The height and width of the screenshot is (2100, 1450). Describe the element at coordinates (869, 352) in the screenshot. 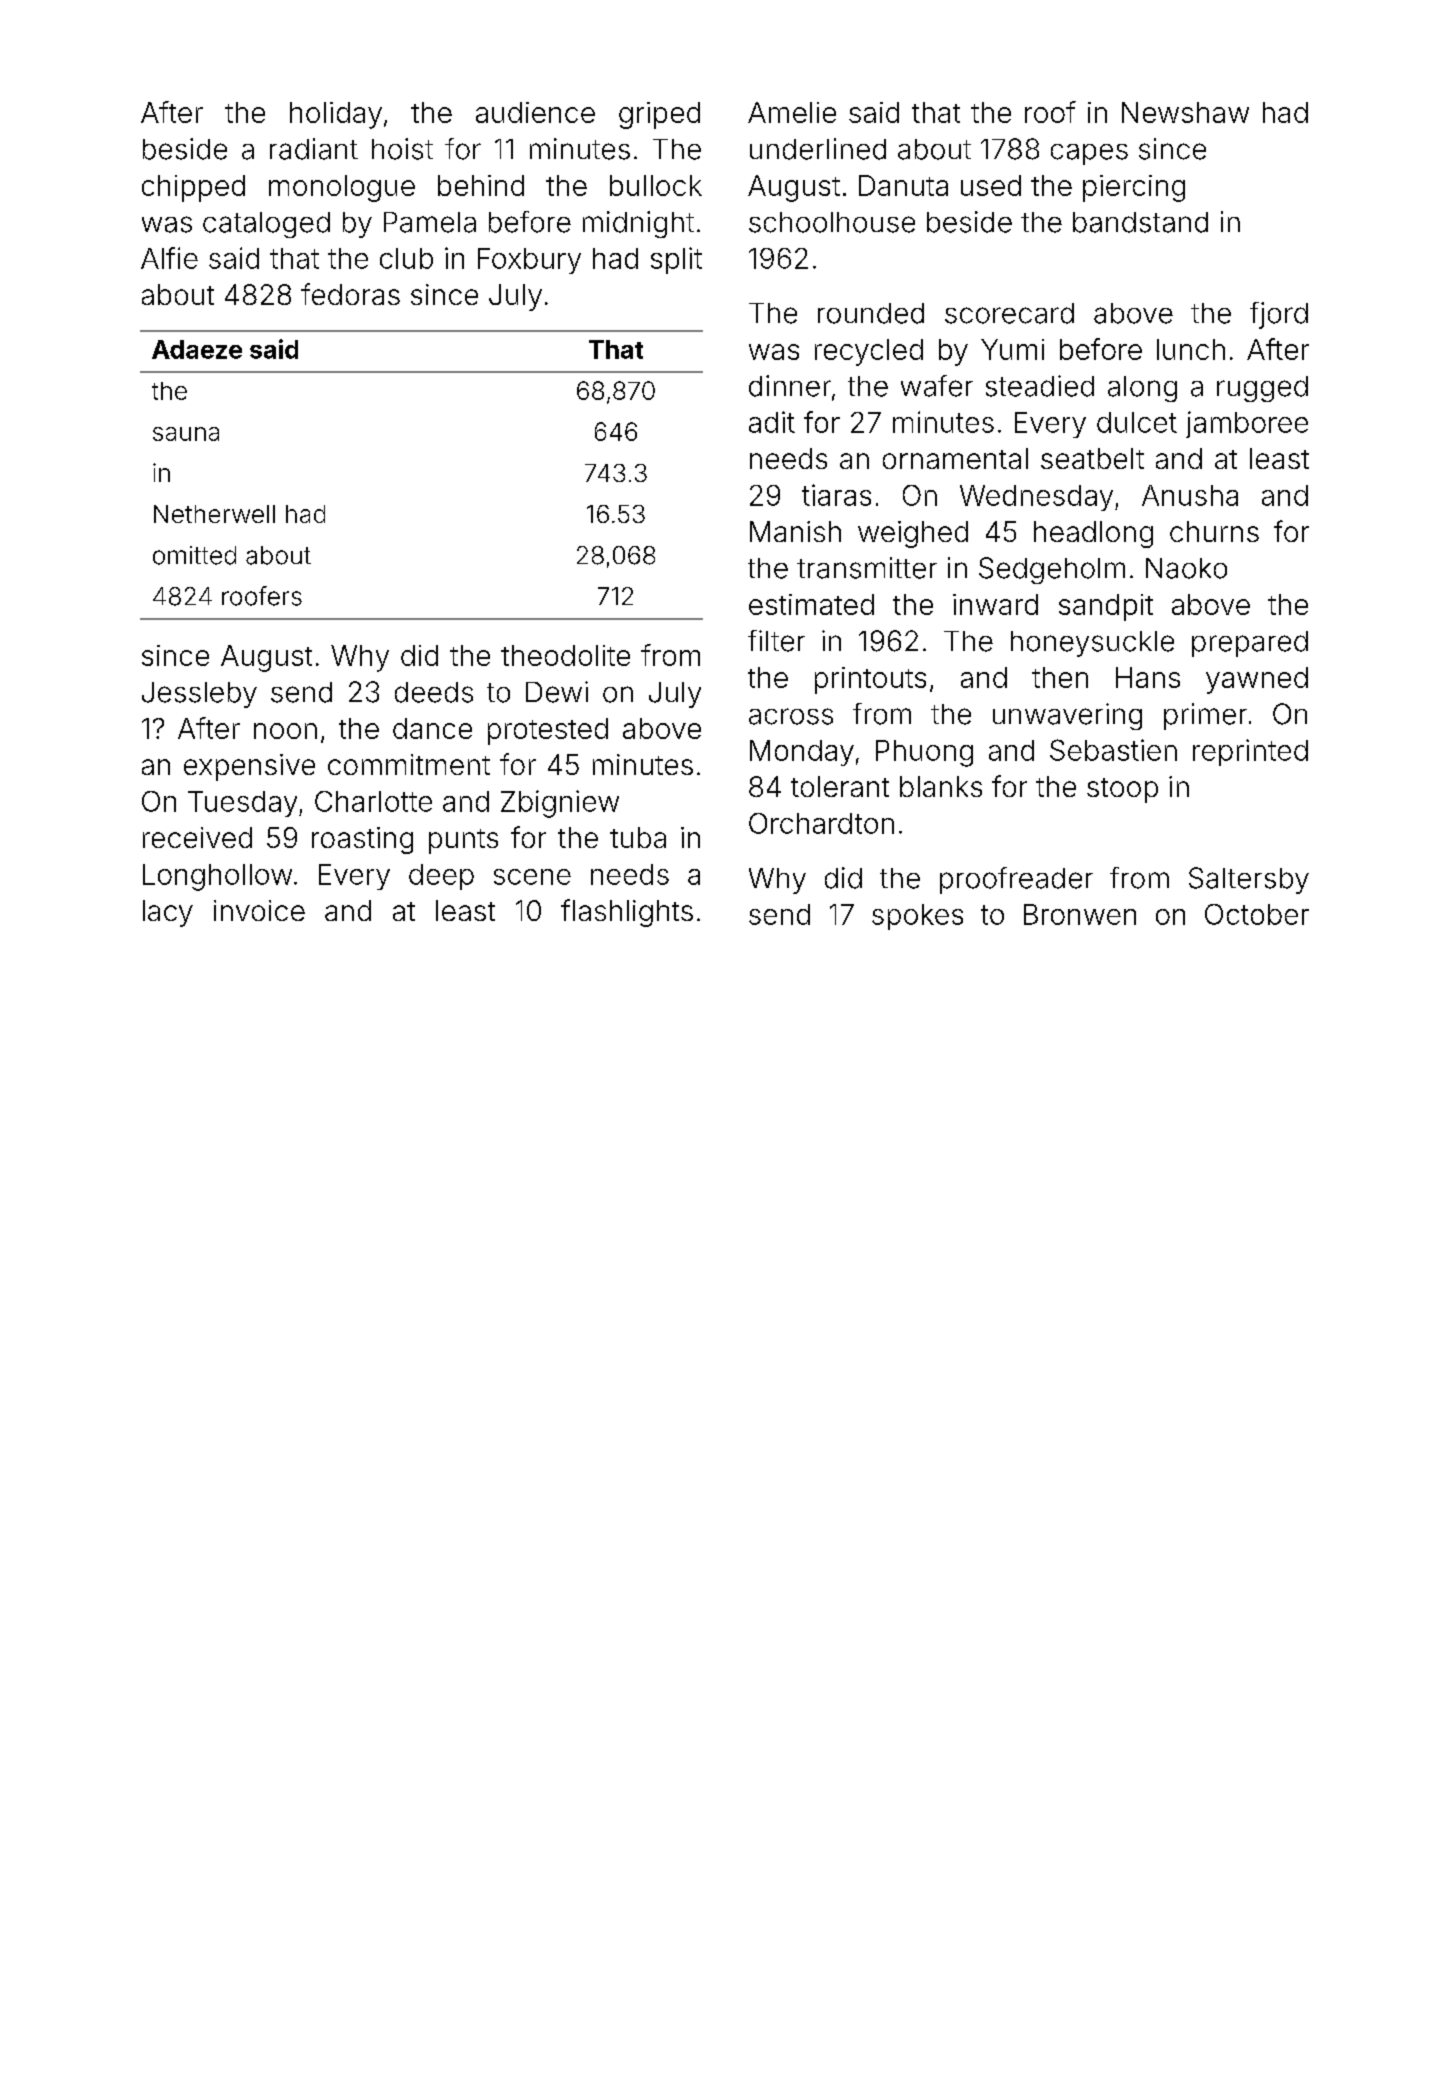

I see `recycled` at that location.
